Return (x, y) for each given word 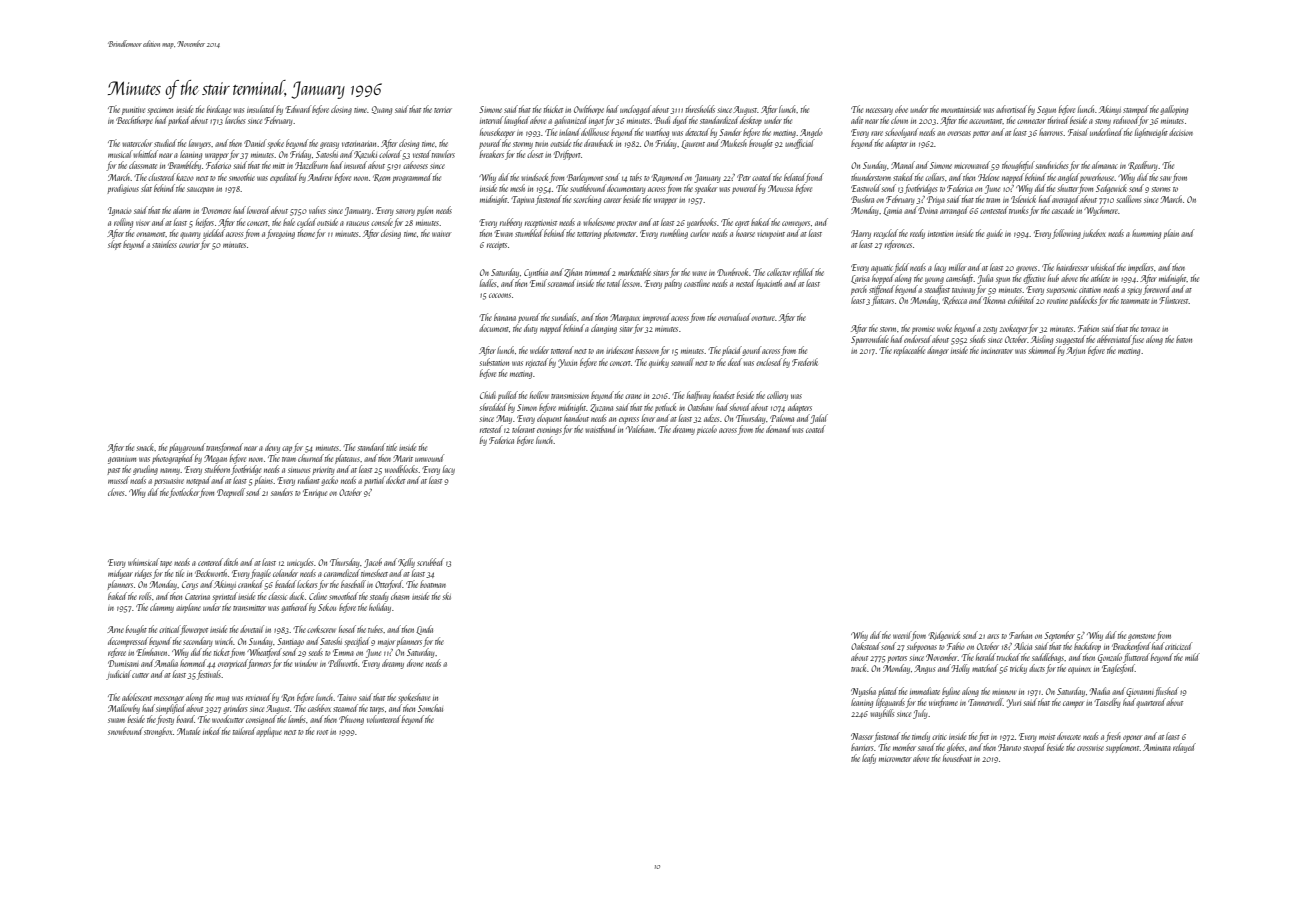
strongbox (158, 732)
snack (145, 447)
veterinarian (360, 144)
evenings (549, 431)
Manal (903, 165)
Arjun (1075, 351)
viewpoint (771, 235)
